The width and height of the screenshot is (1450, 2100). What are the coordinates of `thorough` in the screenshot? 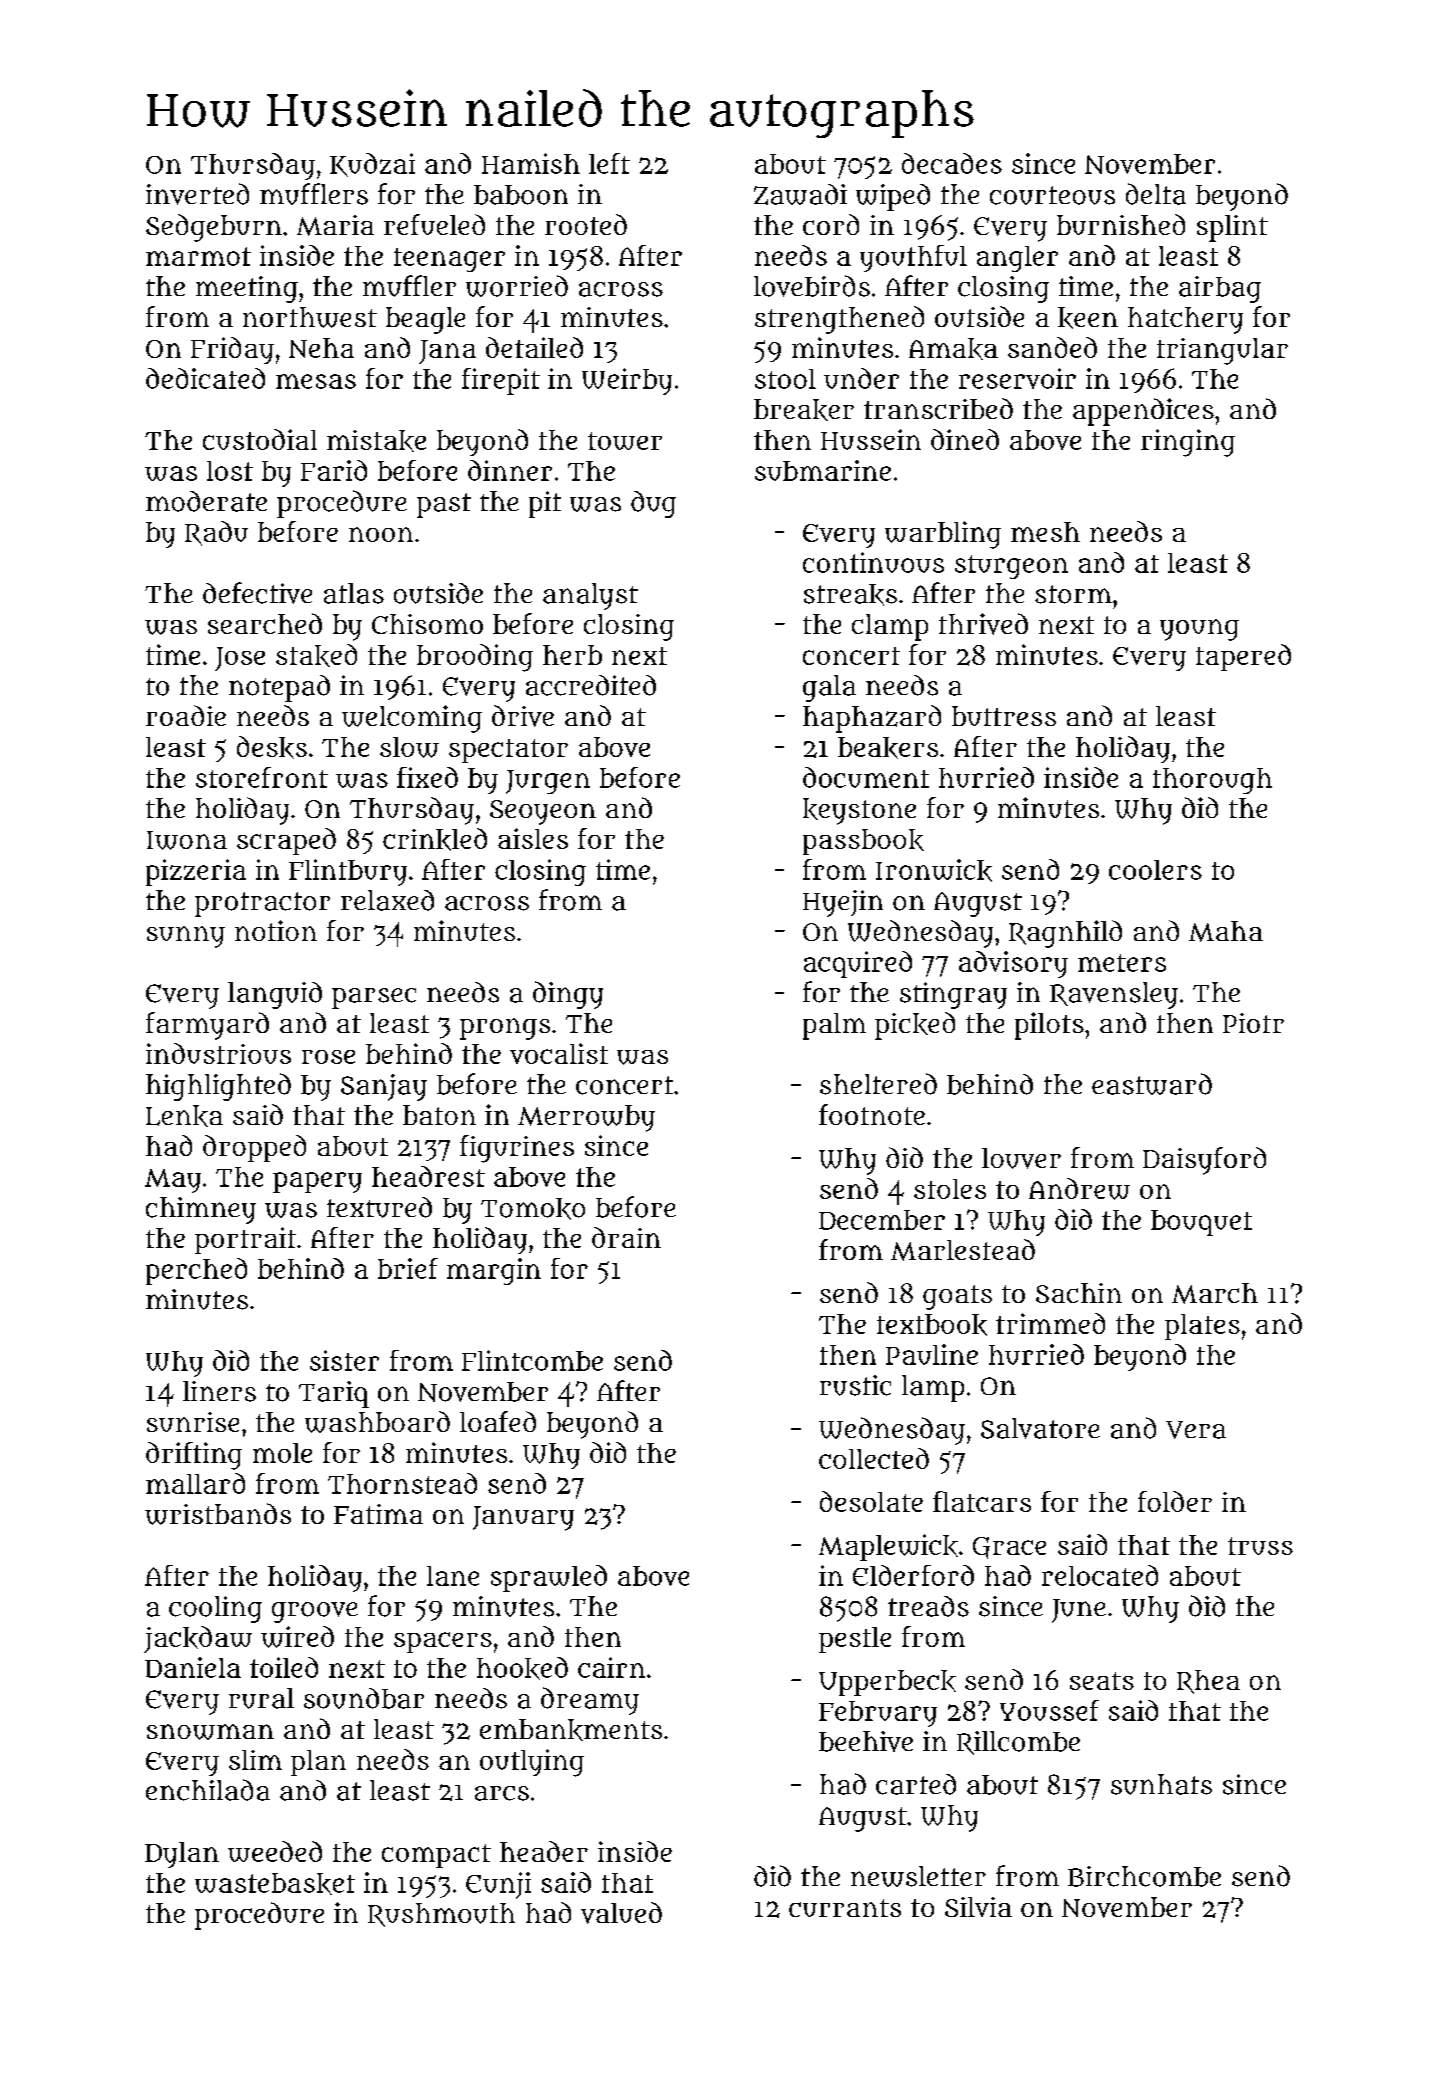 It's located at (1212, 781).
